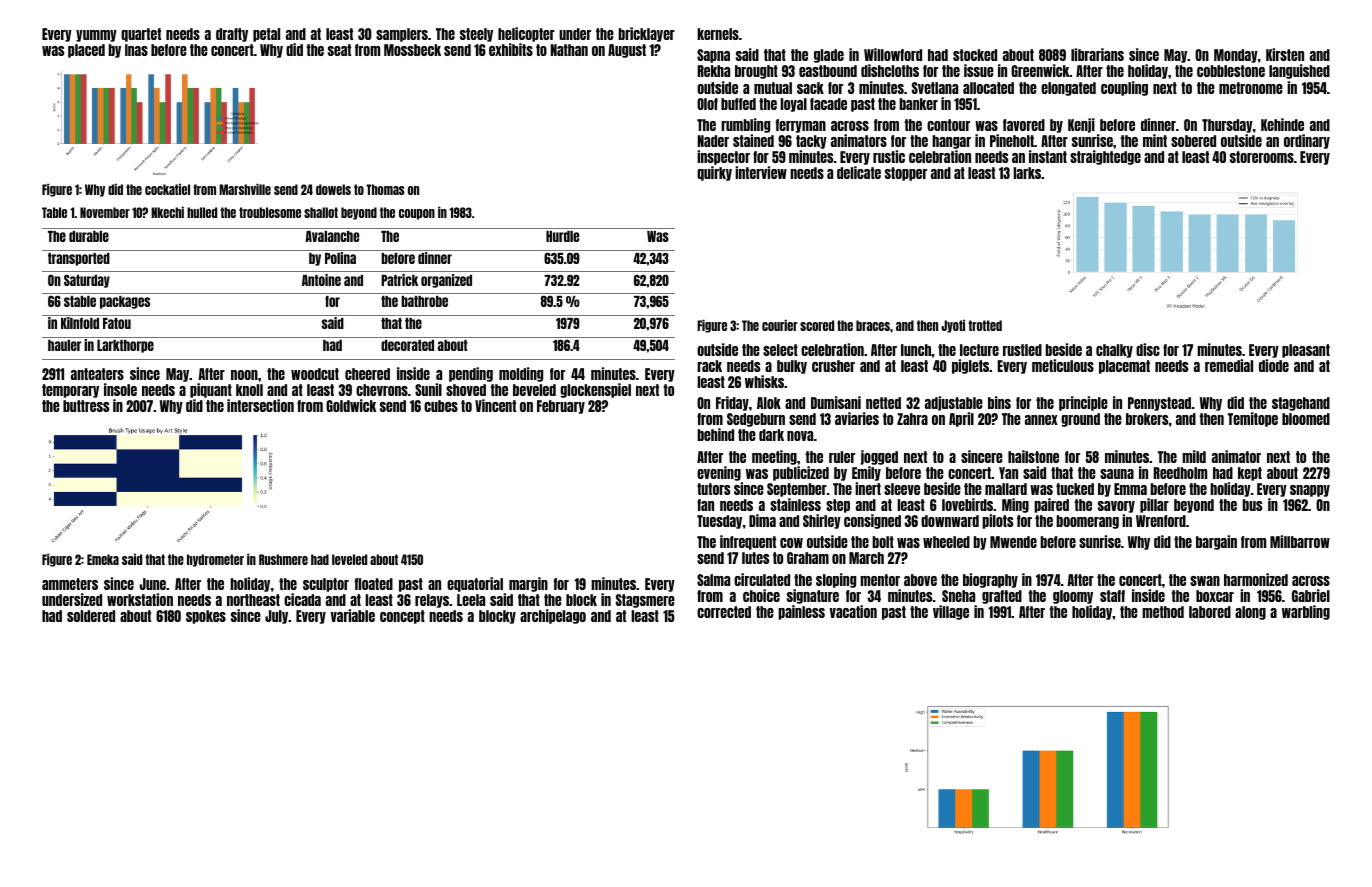 The width and height of the page is (1372, 887). What do you see at coordinates (873, 325) in the page?
I see `braces` at bounding box center [873, 325].
